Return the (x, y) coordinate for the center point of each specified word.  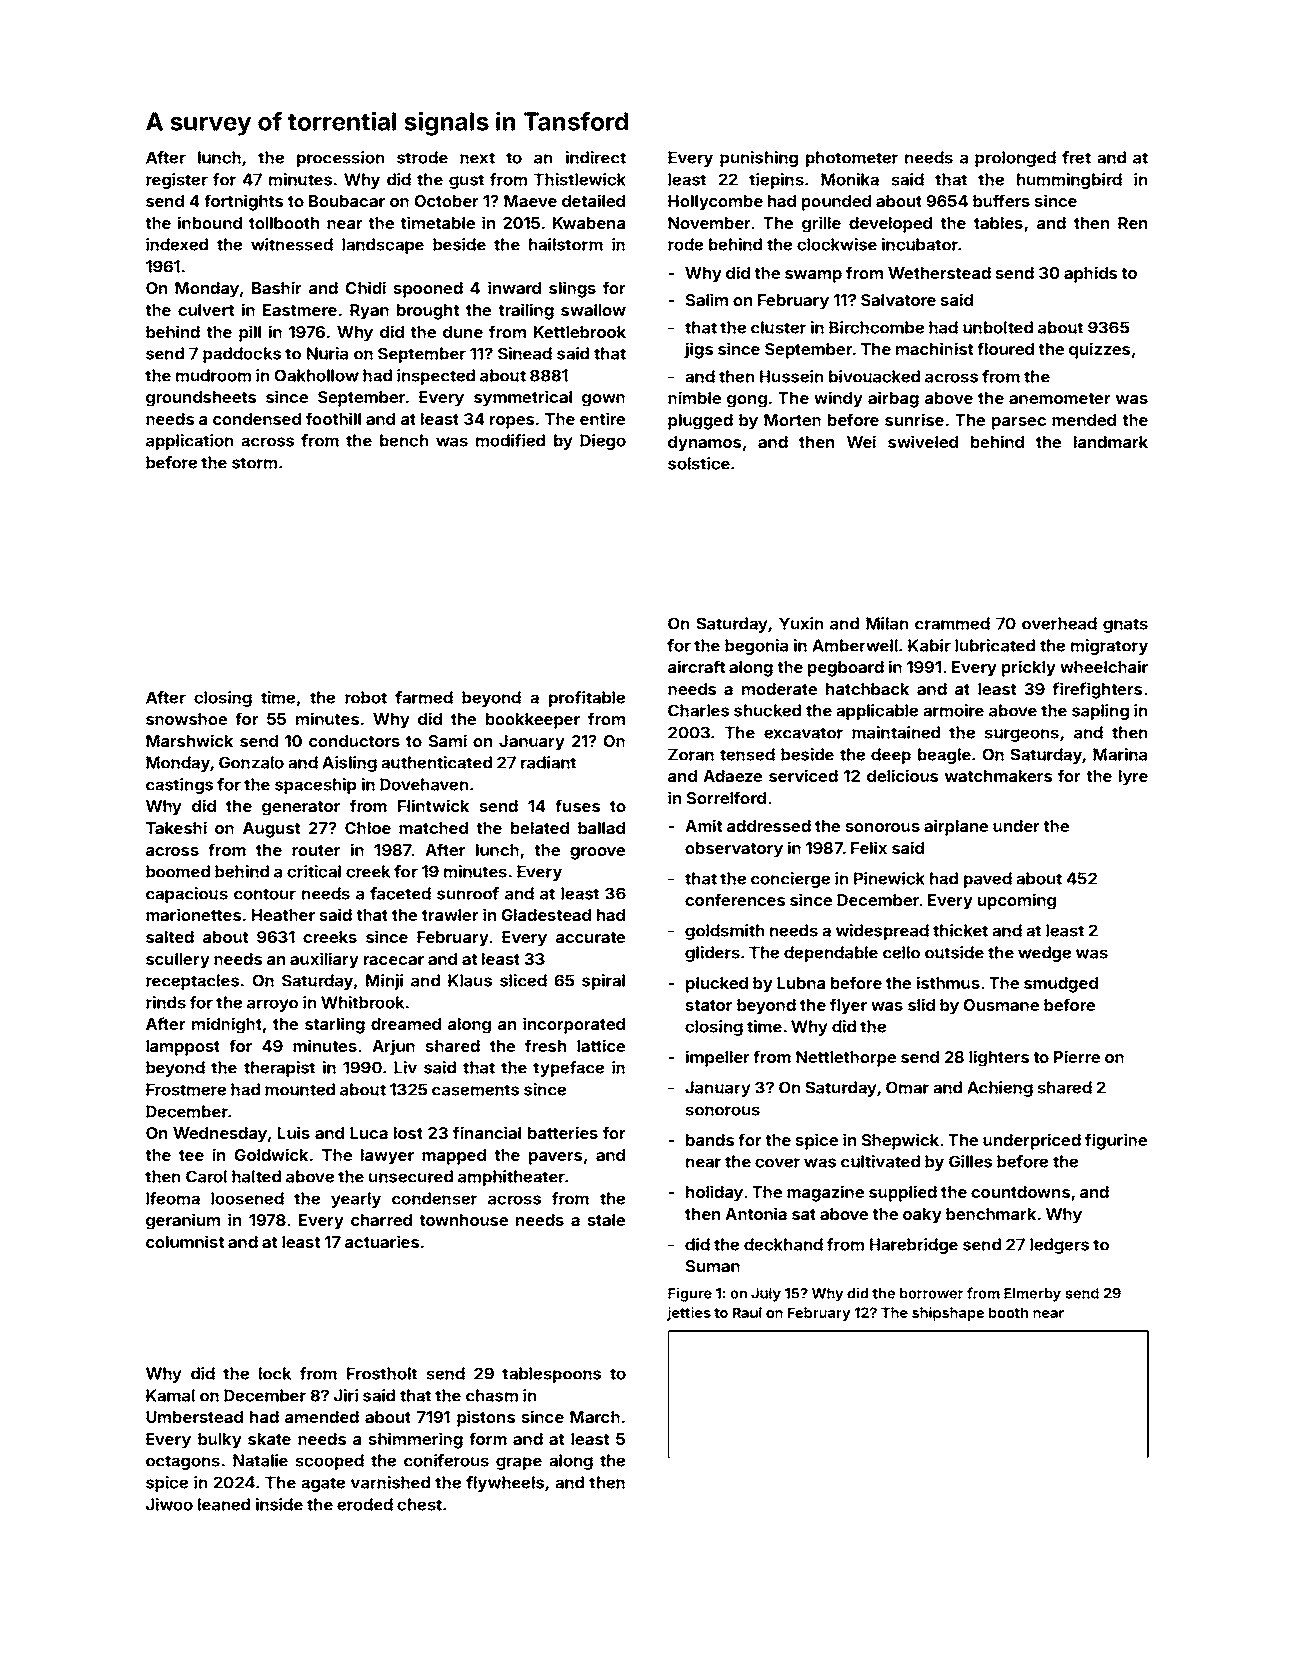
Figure (690, 1294)
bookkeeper (533, 721)
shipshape (948, 1314)
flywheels (505, 1484)
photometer (852, 159)
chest (419, 1504)
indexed (177, 244)
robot (366, 697)
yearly (356, 1200)
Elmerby (1032, 1295)
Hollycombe (715, 203)
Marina (1120, 754)
